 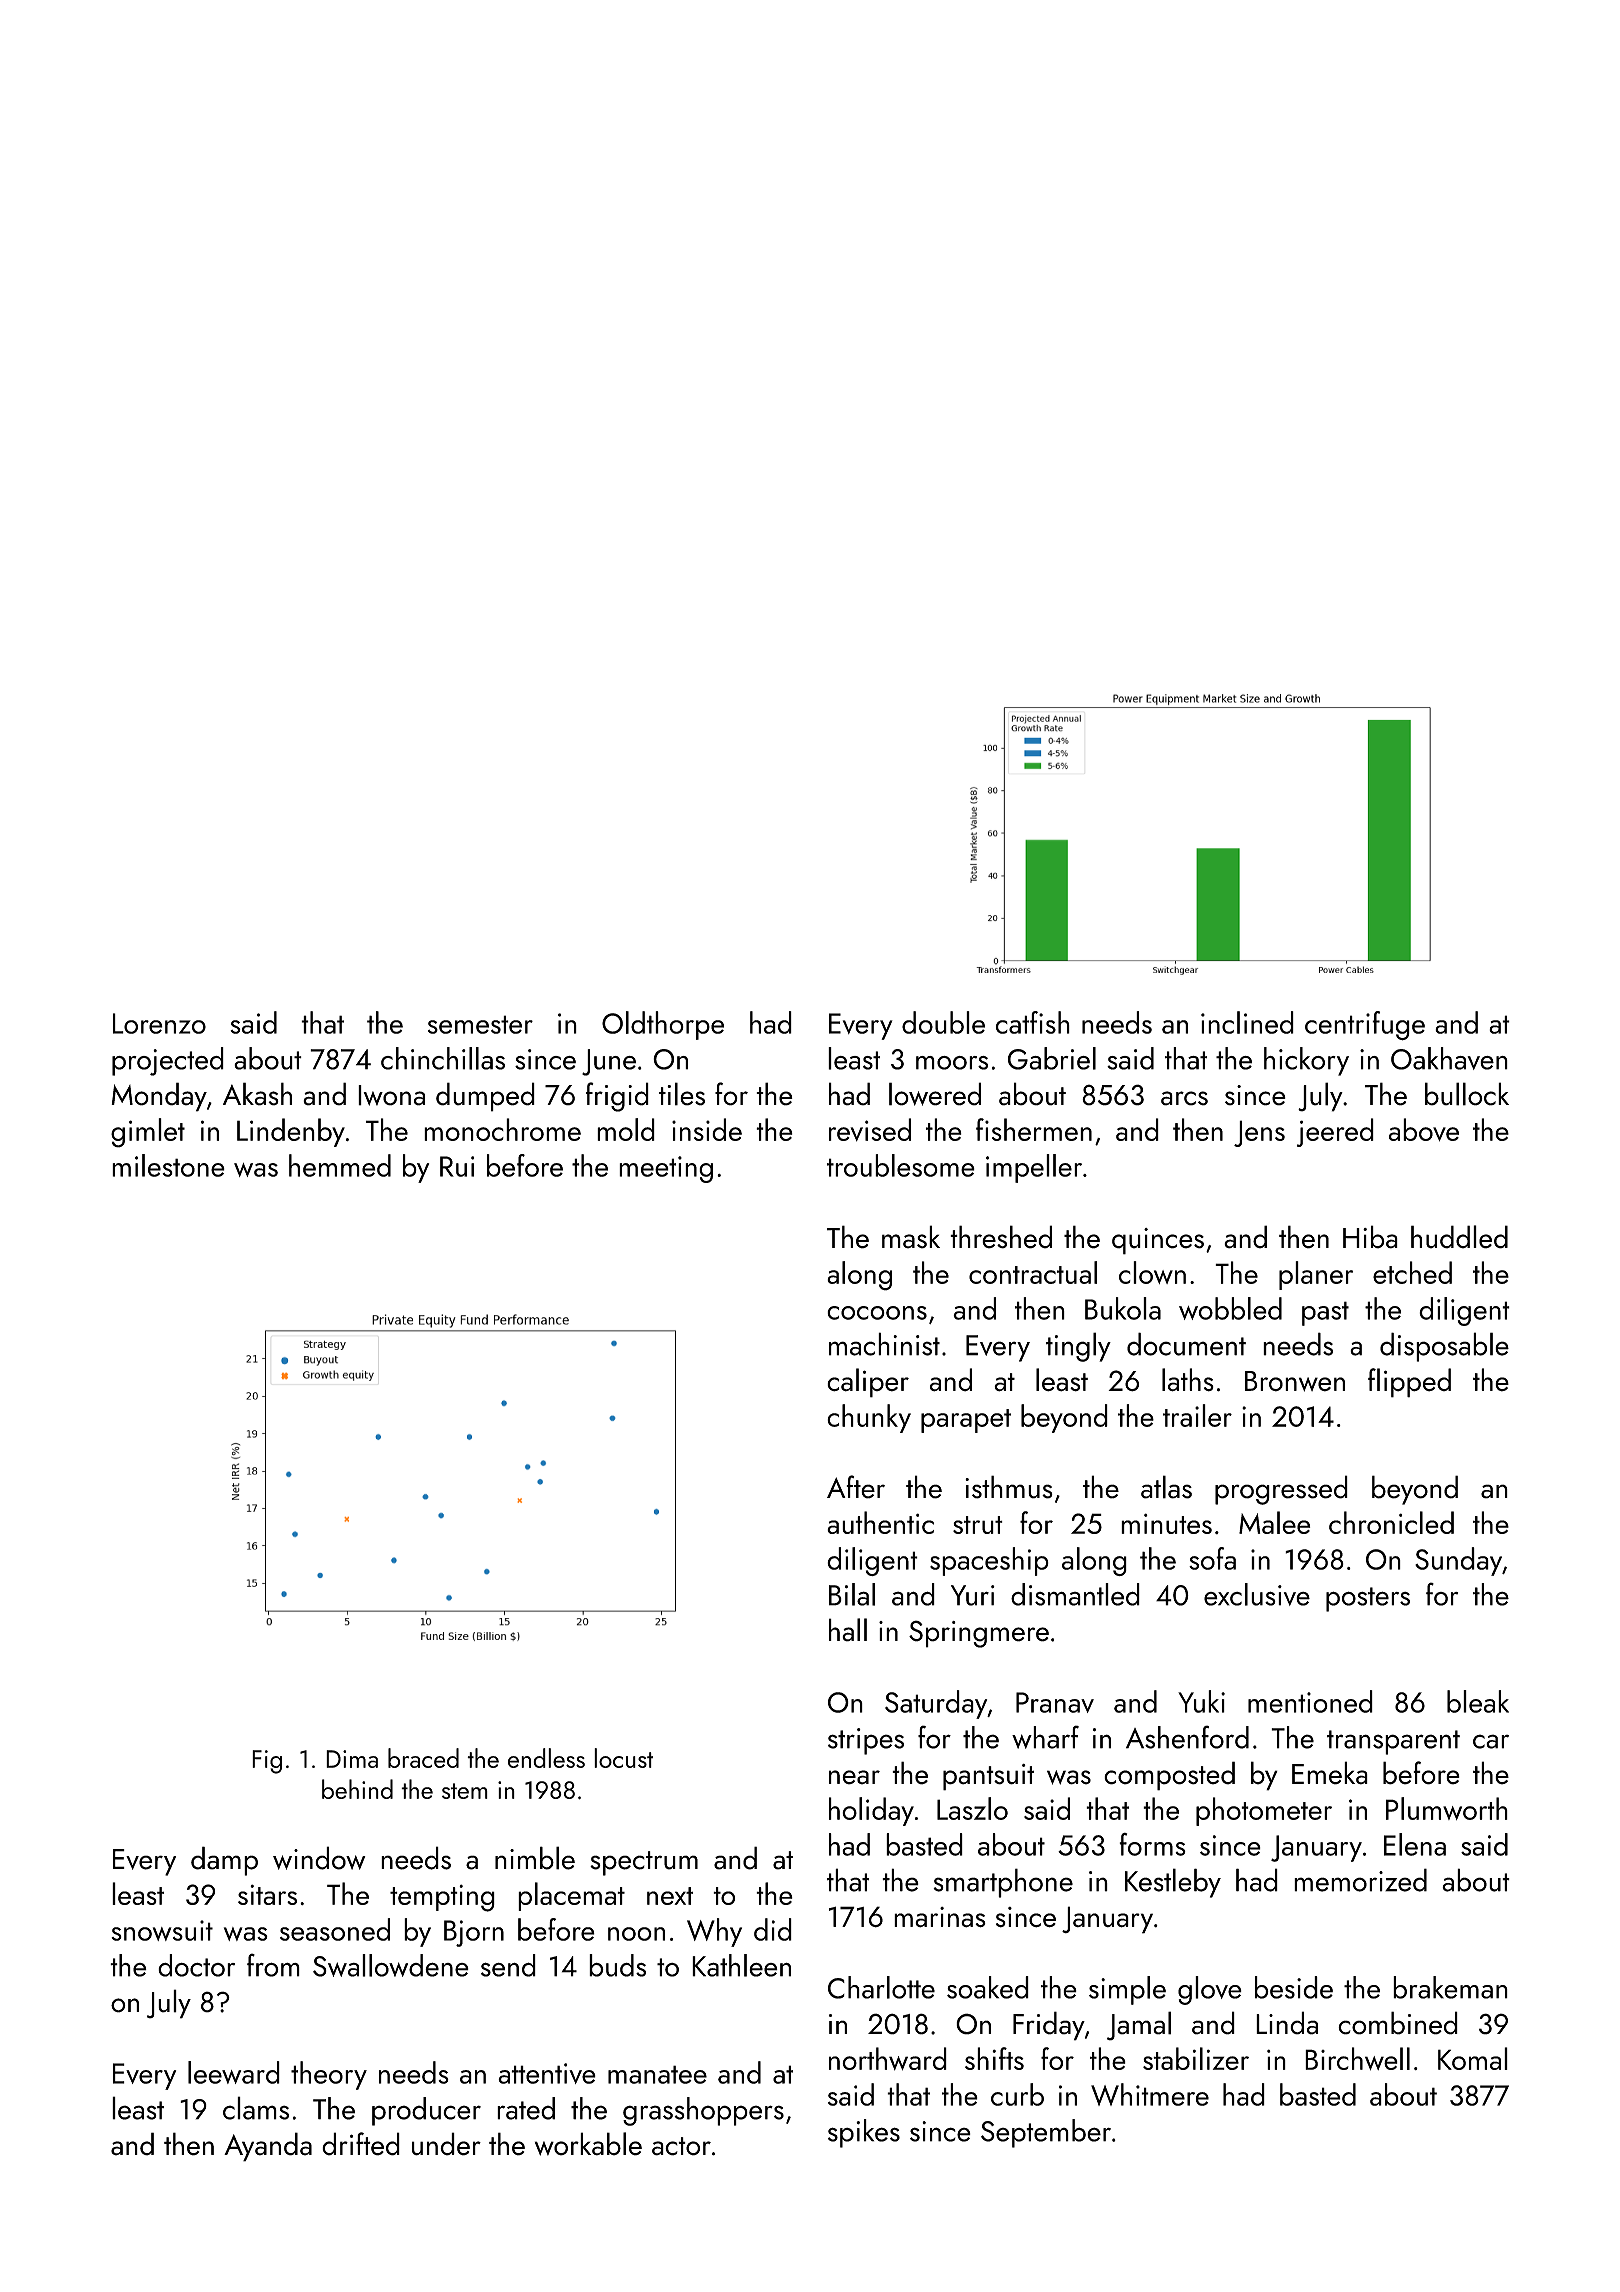 What do you see at coordinates (1415, 1844) in the image?
I see `Elena` at bounding box center [1415, 1844].
